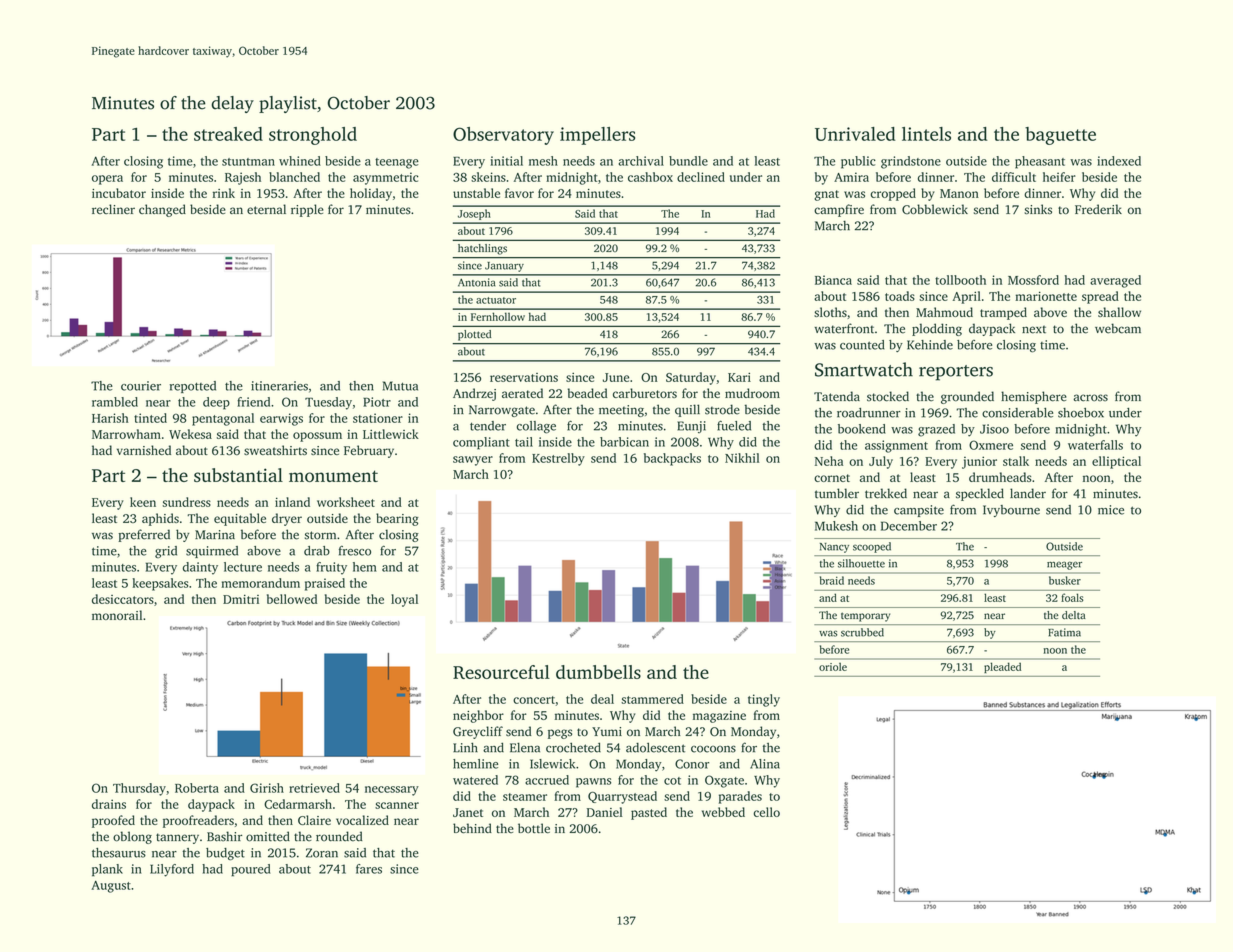 This image has width=1233, height=952. I want to click on fares, so click(369, 869).
